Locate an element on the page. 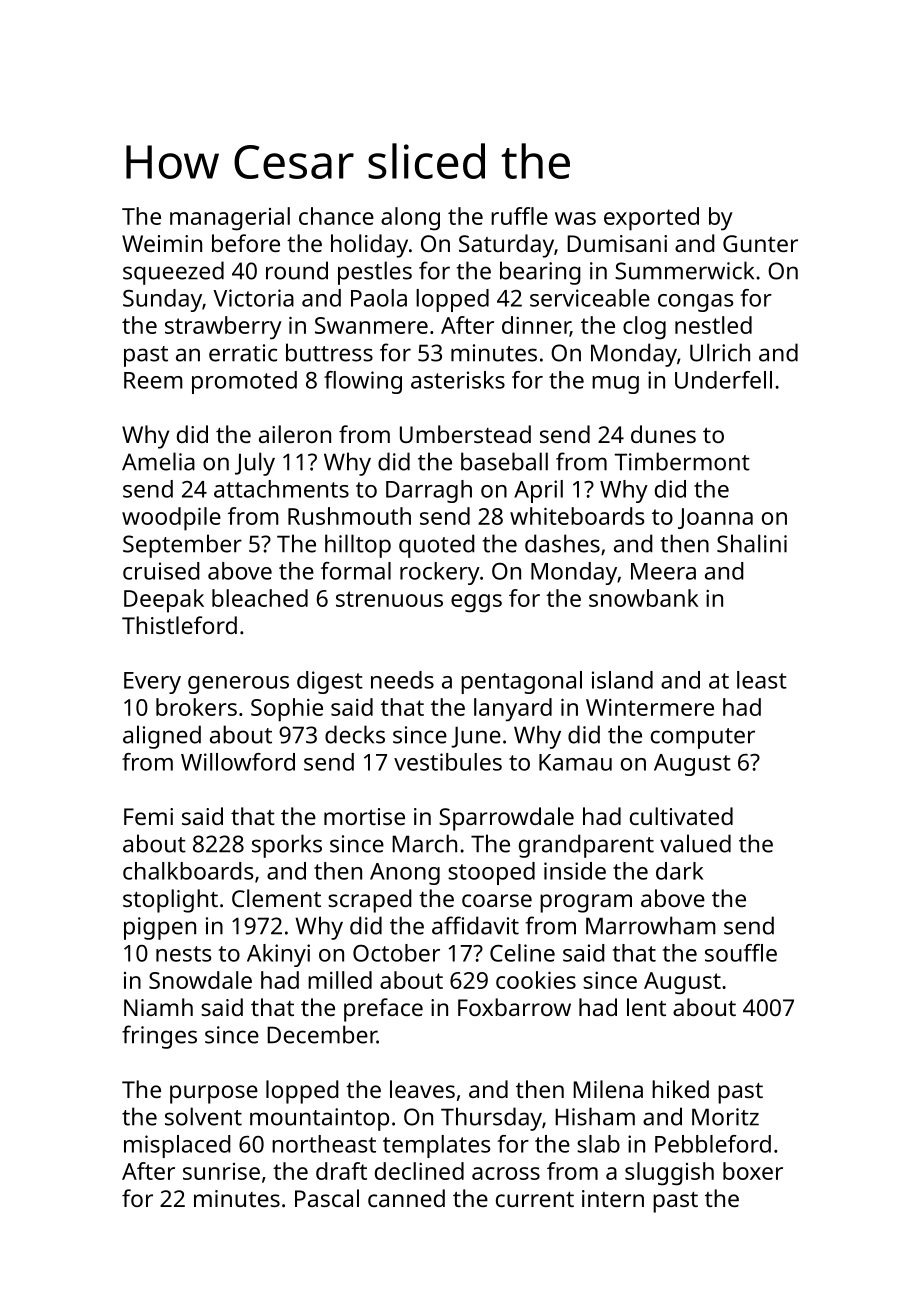  Reem is located at coordinates (153, 380).
